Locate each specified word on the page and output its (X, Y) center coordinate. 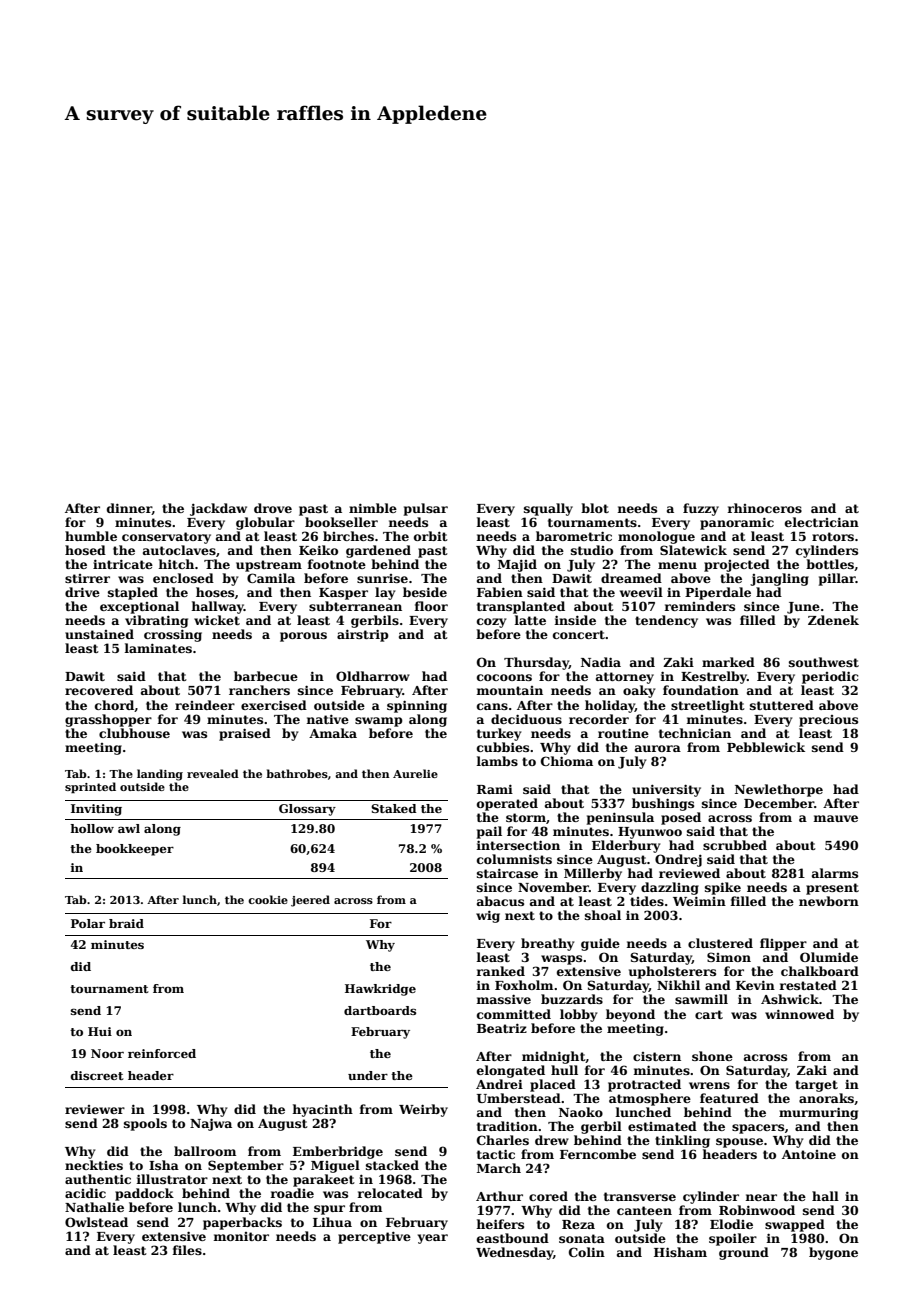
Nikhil (678, 985)
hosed (85, 550)
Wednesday (514, 1253)
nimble (373, 508)
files (187, 1250)
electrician (822, 522)
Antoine (809, 1154)
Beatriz (502, 1028)
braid (126, 923)
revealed (213, 773)
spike (723, 888)
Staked (394, 808)
